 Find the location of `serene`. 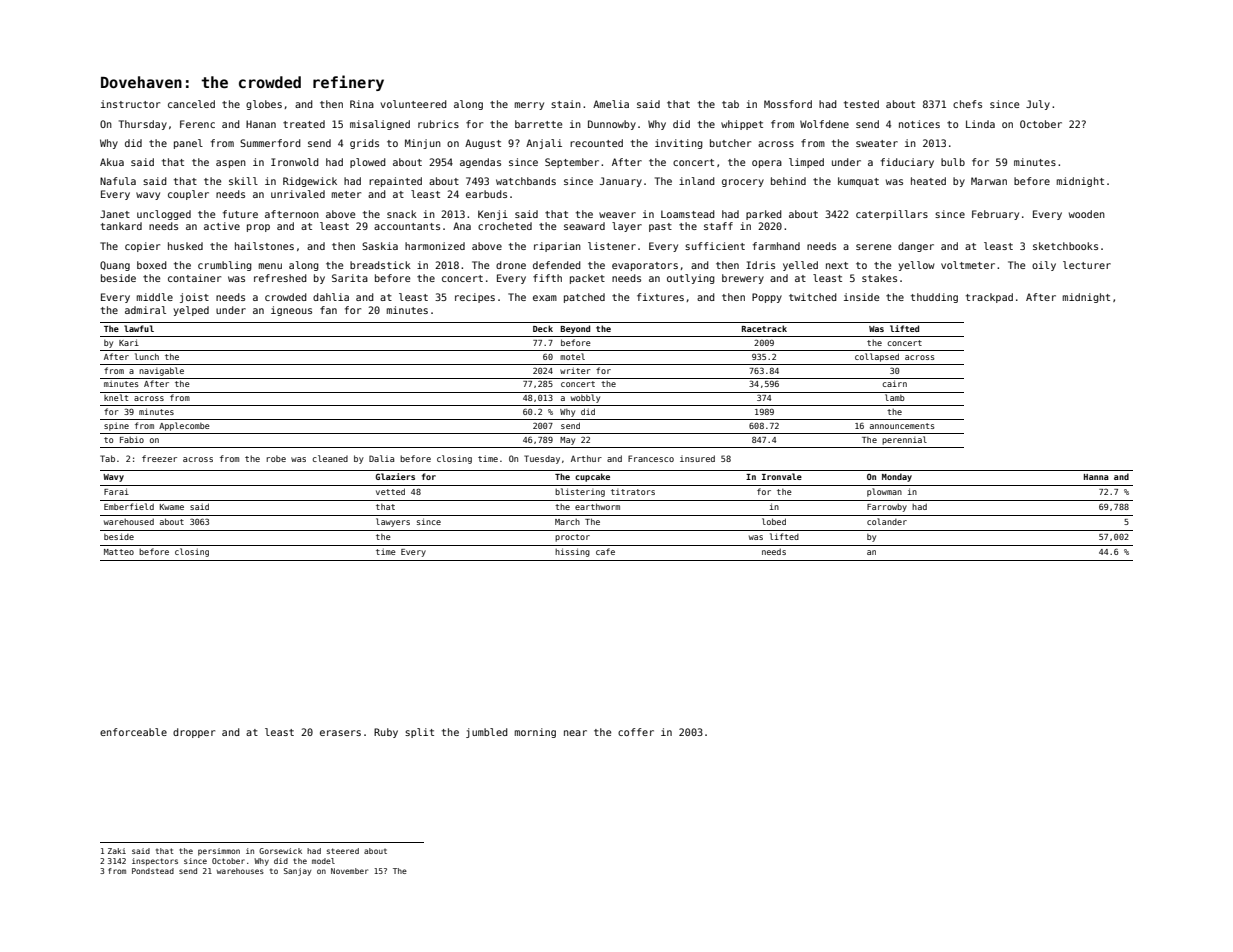

serene is located at coordinates (873, 247).
